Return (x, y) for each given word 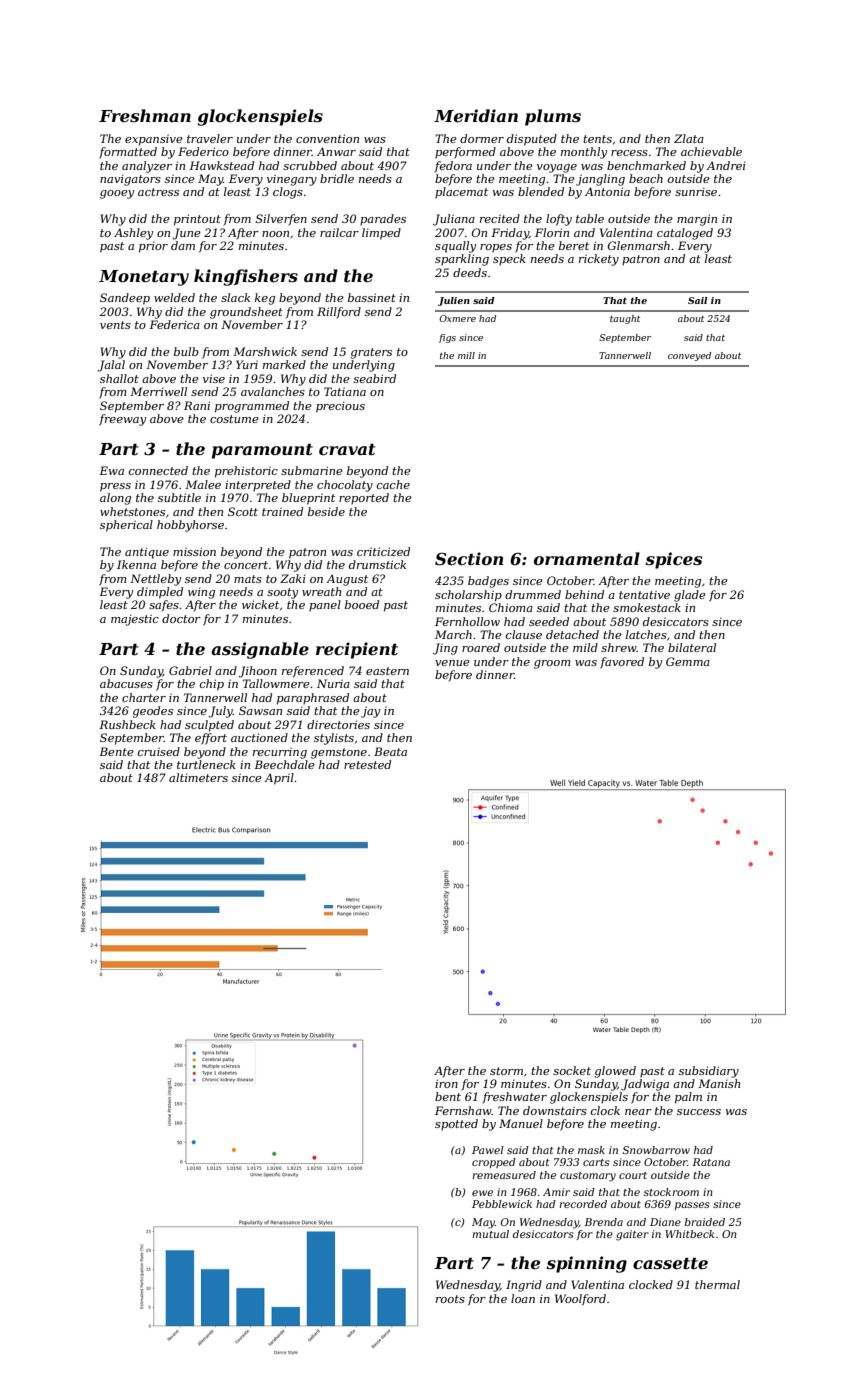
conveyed (689, 356)
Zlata (689, 138)
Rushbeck (127, 724)
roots (450, 1299)
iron (446, 1083)
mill (466, 355)
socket (572, 1070)
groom (552, 664)
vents (115, 325)
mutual (490, 1234)
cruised (159, 751)
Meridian (476, 115)
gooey (117, 194)
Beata (390, 751)
